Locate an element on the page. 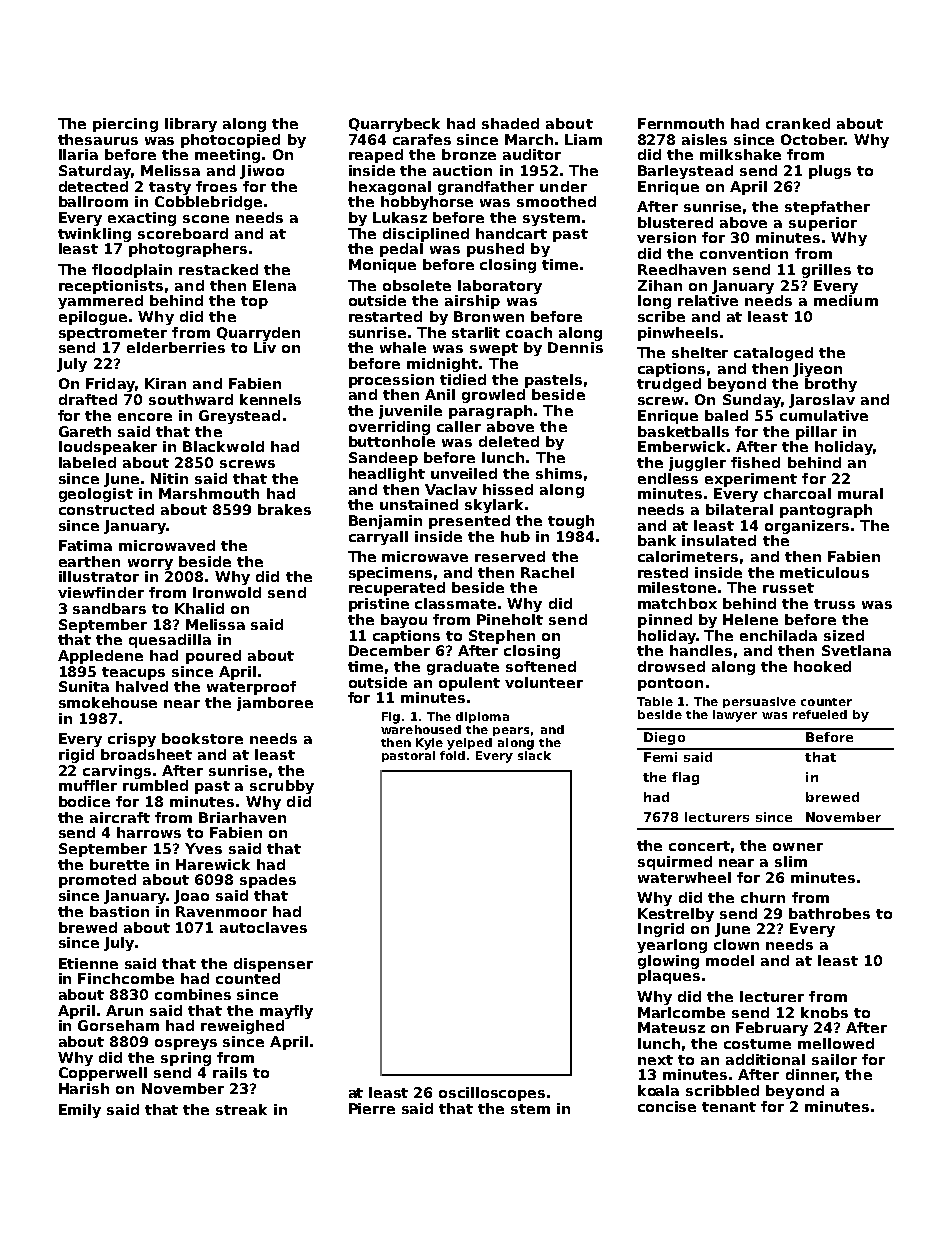 This document has width=952, height=1233. Fernmouth is located at coordinates (681, 123).
